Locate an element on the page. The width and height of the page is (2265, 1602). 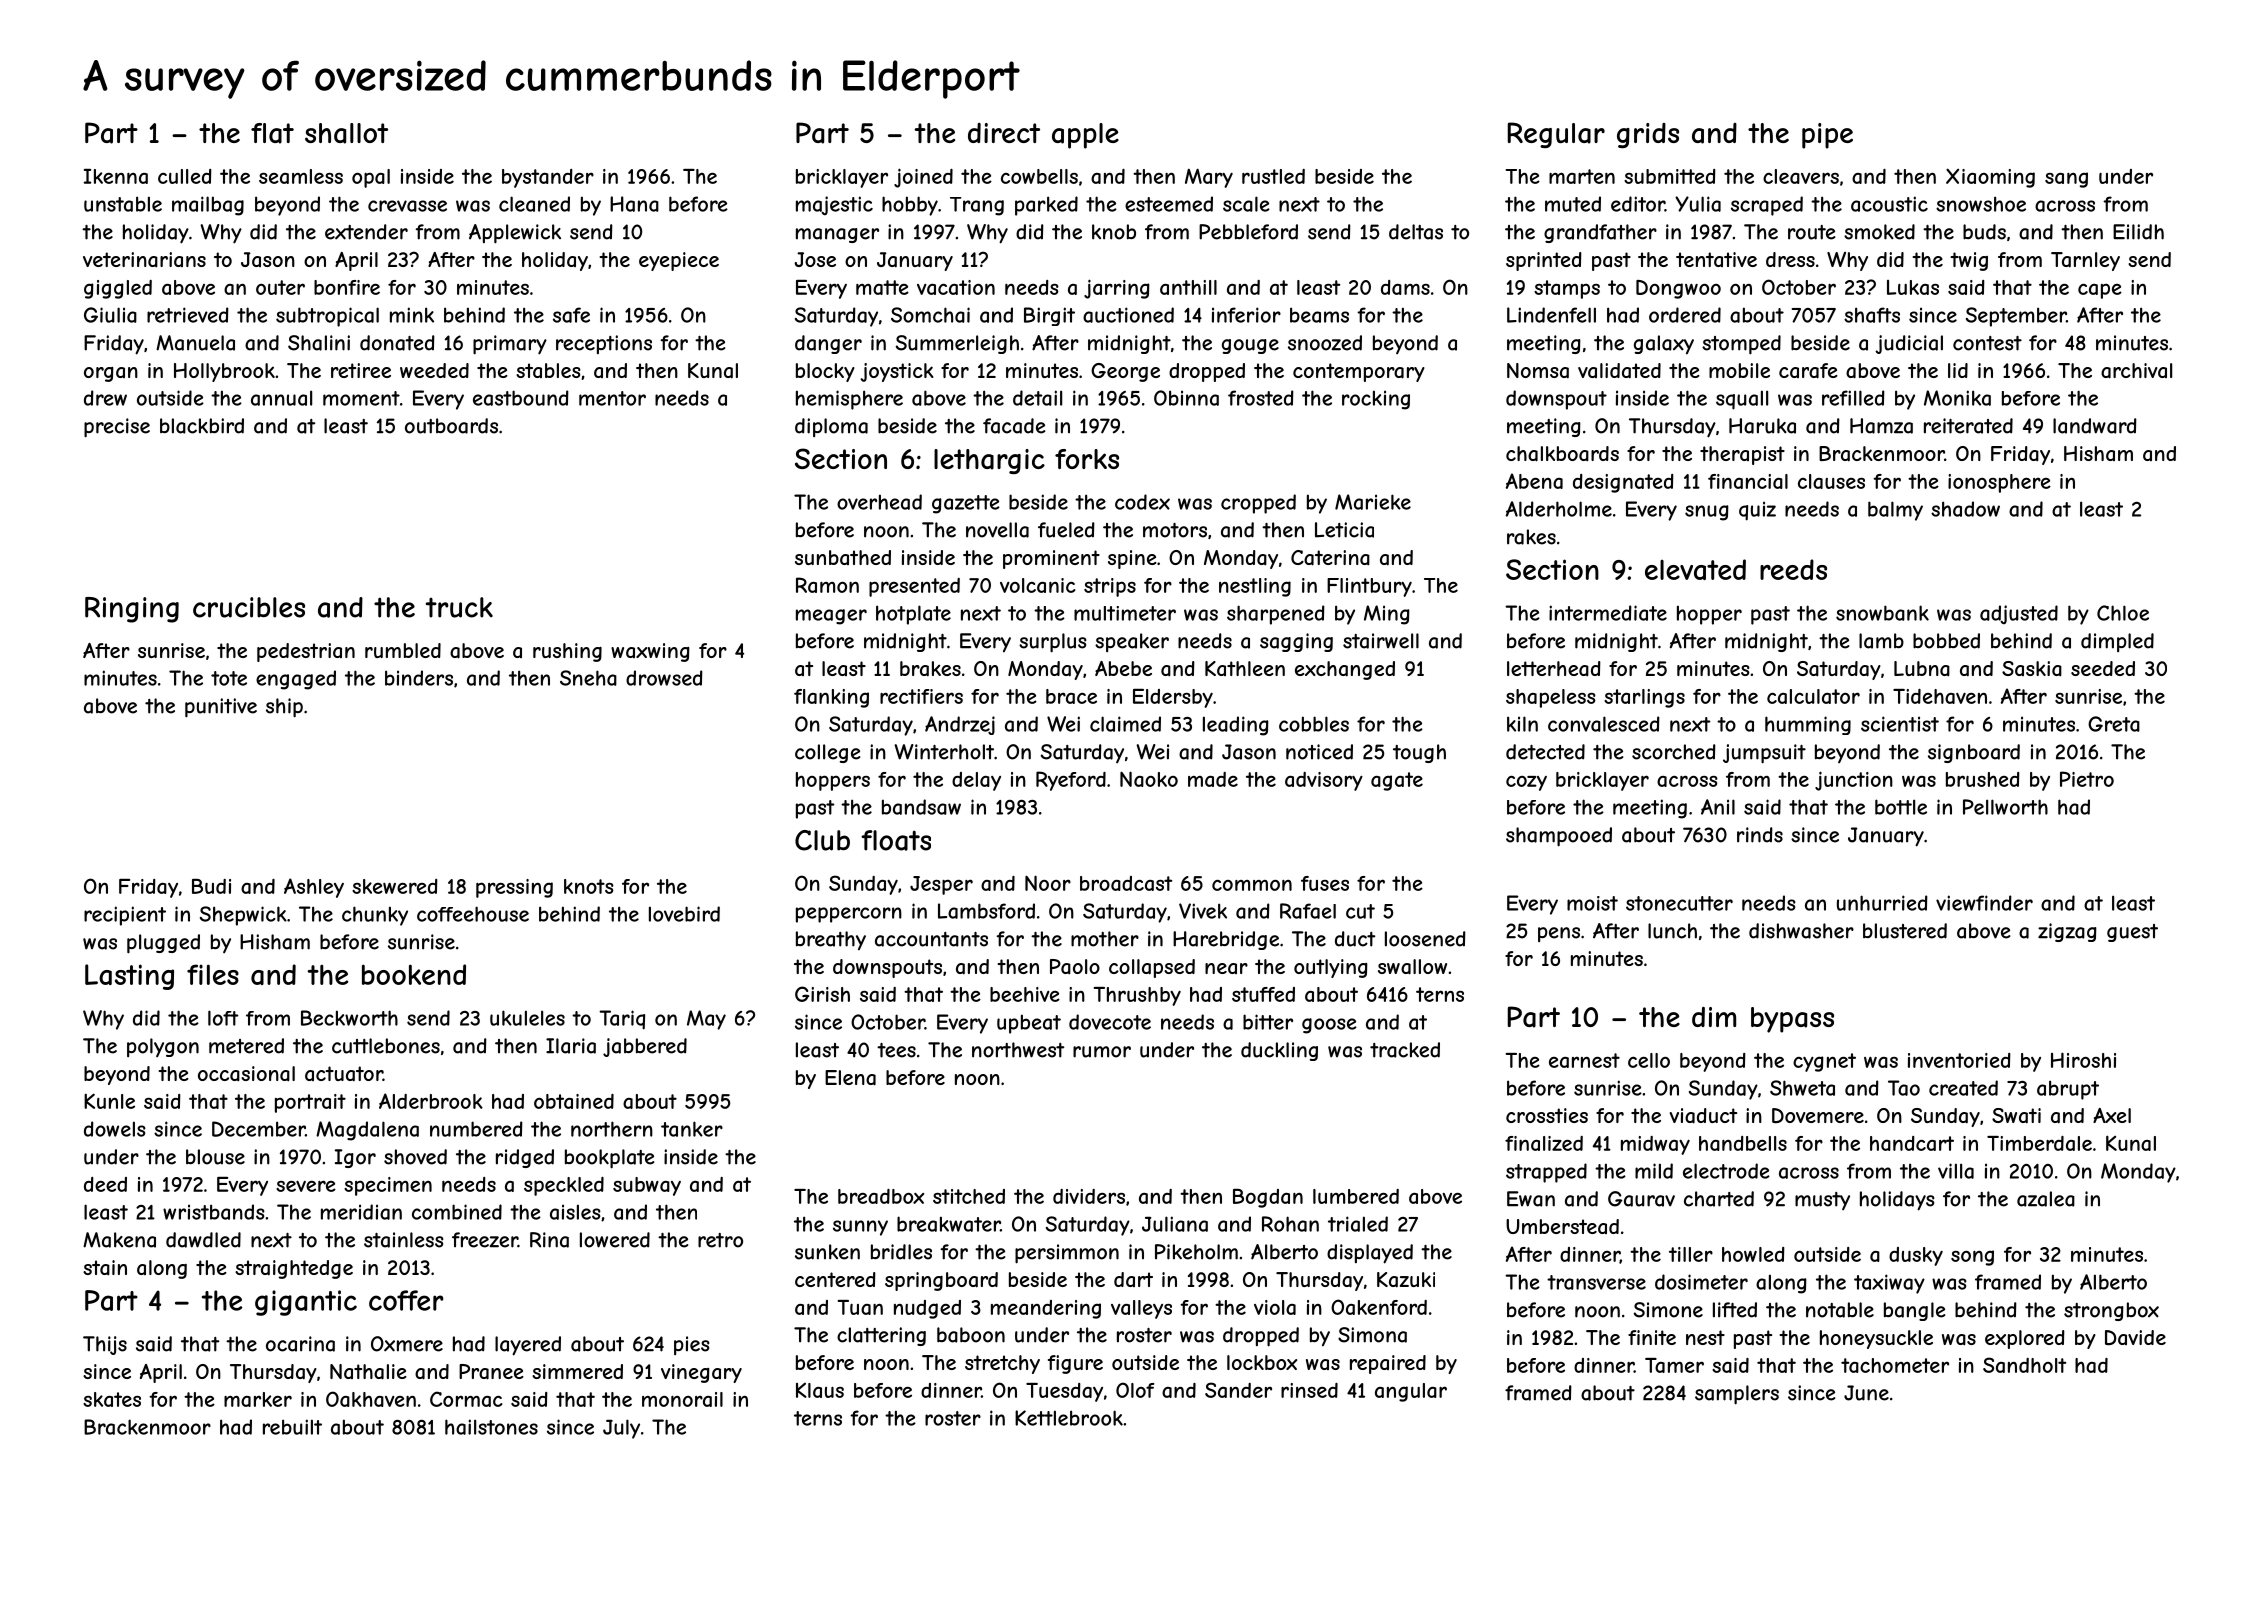
novella is located at coordinates (997, 530).
